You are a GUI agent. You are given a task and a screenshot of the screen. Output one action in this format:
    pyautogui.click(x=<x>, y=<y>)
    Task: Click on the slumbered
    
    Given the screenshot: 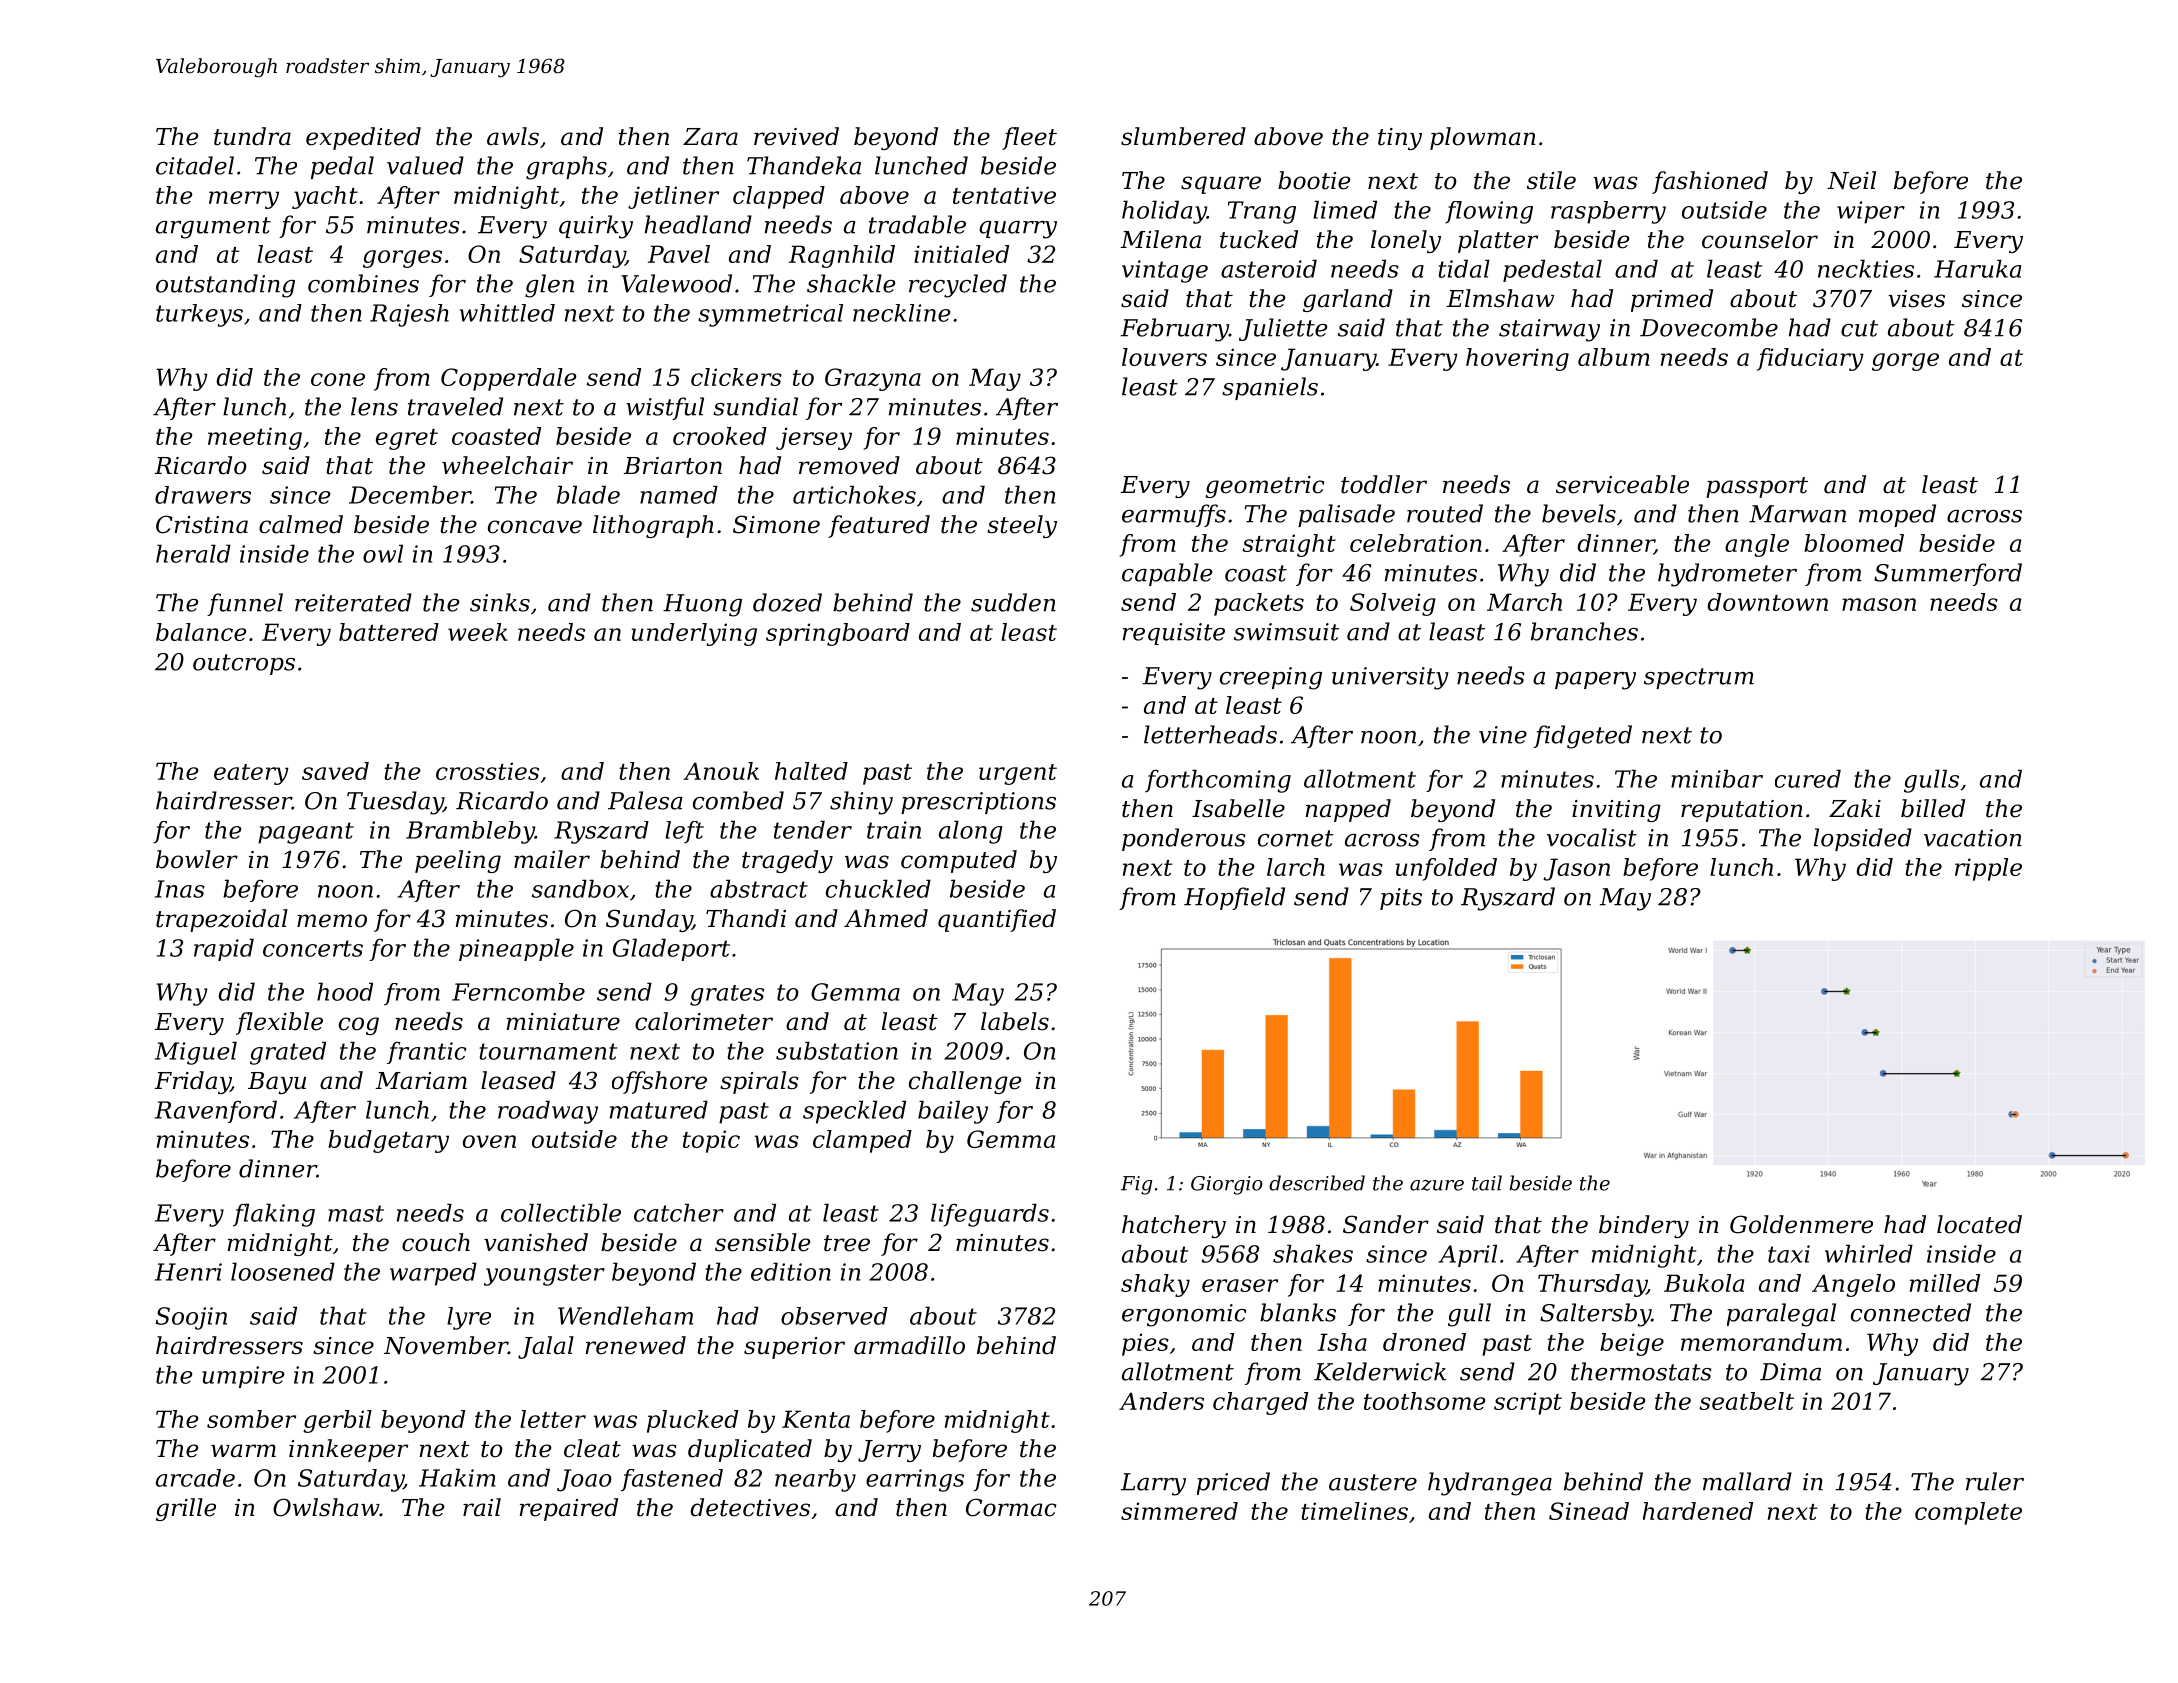 What is the action you would take?
    pyautogui.click(x=1183, y=136)
